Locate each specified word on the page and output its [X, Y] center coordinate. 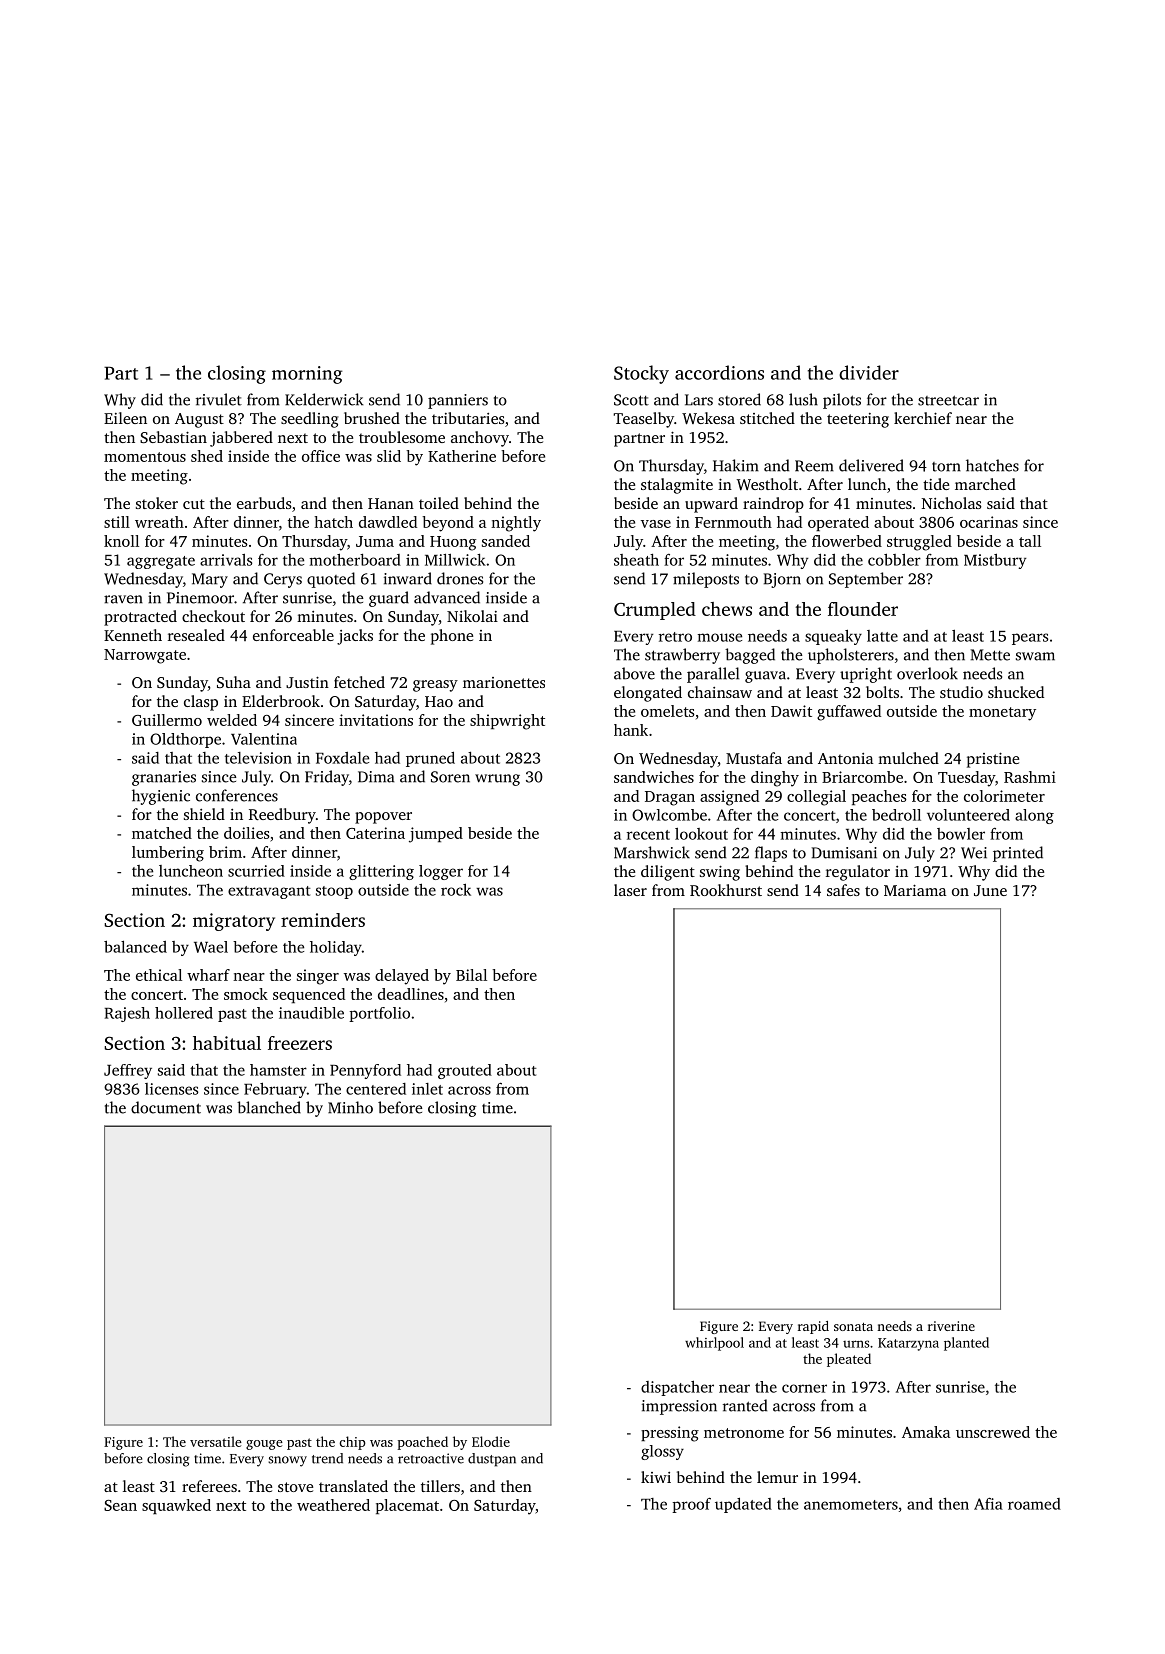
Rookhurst [726, 890]
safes [843, 890]
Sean [120, 1505]
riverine [951, 1326]
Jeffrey [128, 1071]
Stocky [641, 374]
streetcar [948, 400]
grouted [465, 1071]
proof [691, 1505]
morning [307, 375]
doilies [247, 833]
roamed [1034, 1504]
